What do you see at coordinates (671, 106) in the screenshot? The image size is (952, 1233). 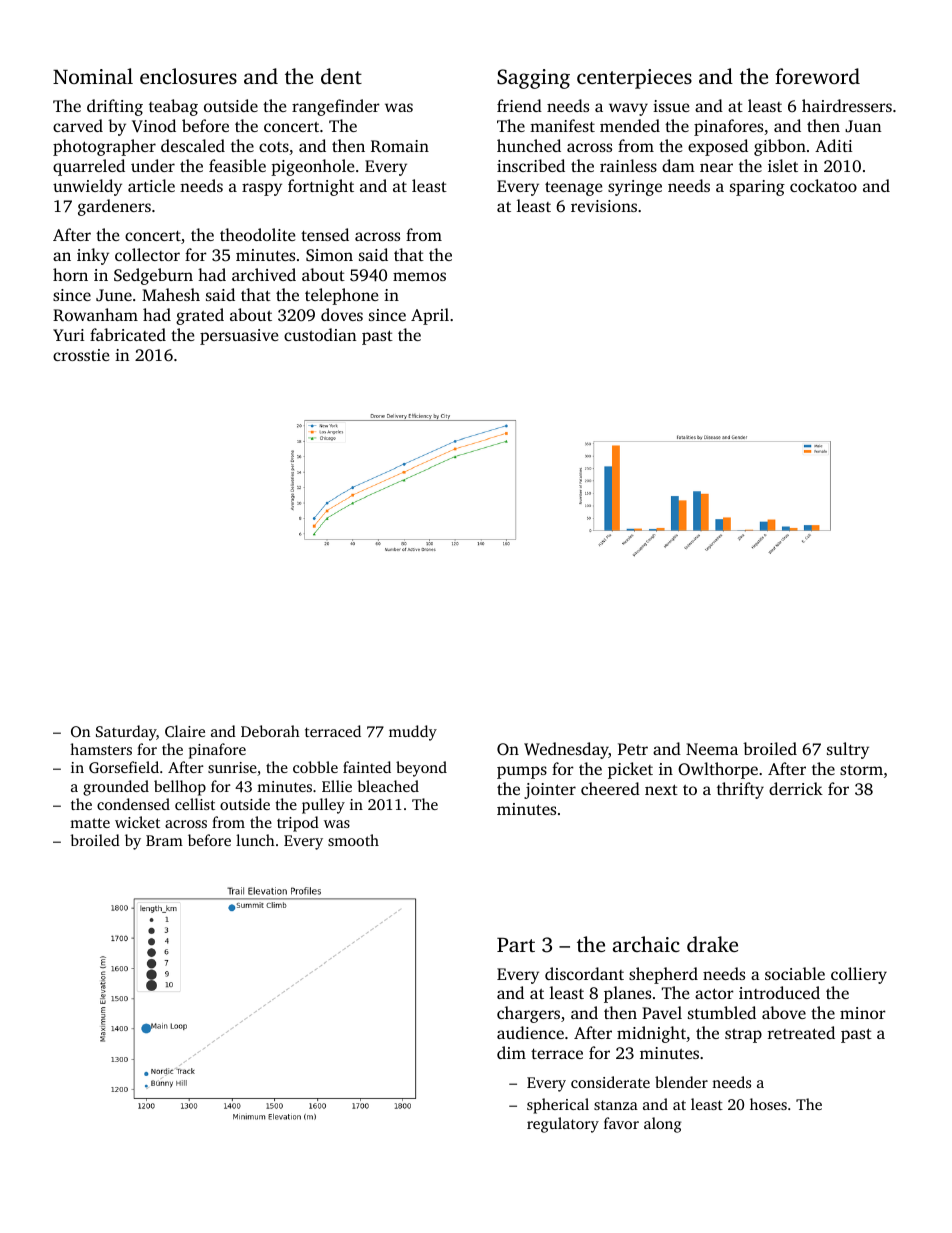 I see `issue` at bounding box center [671, 106].
